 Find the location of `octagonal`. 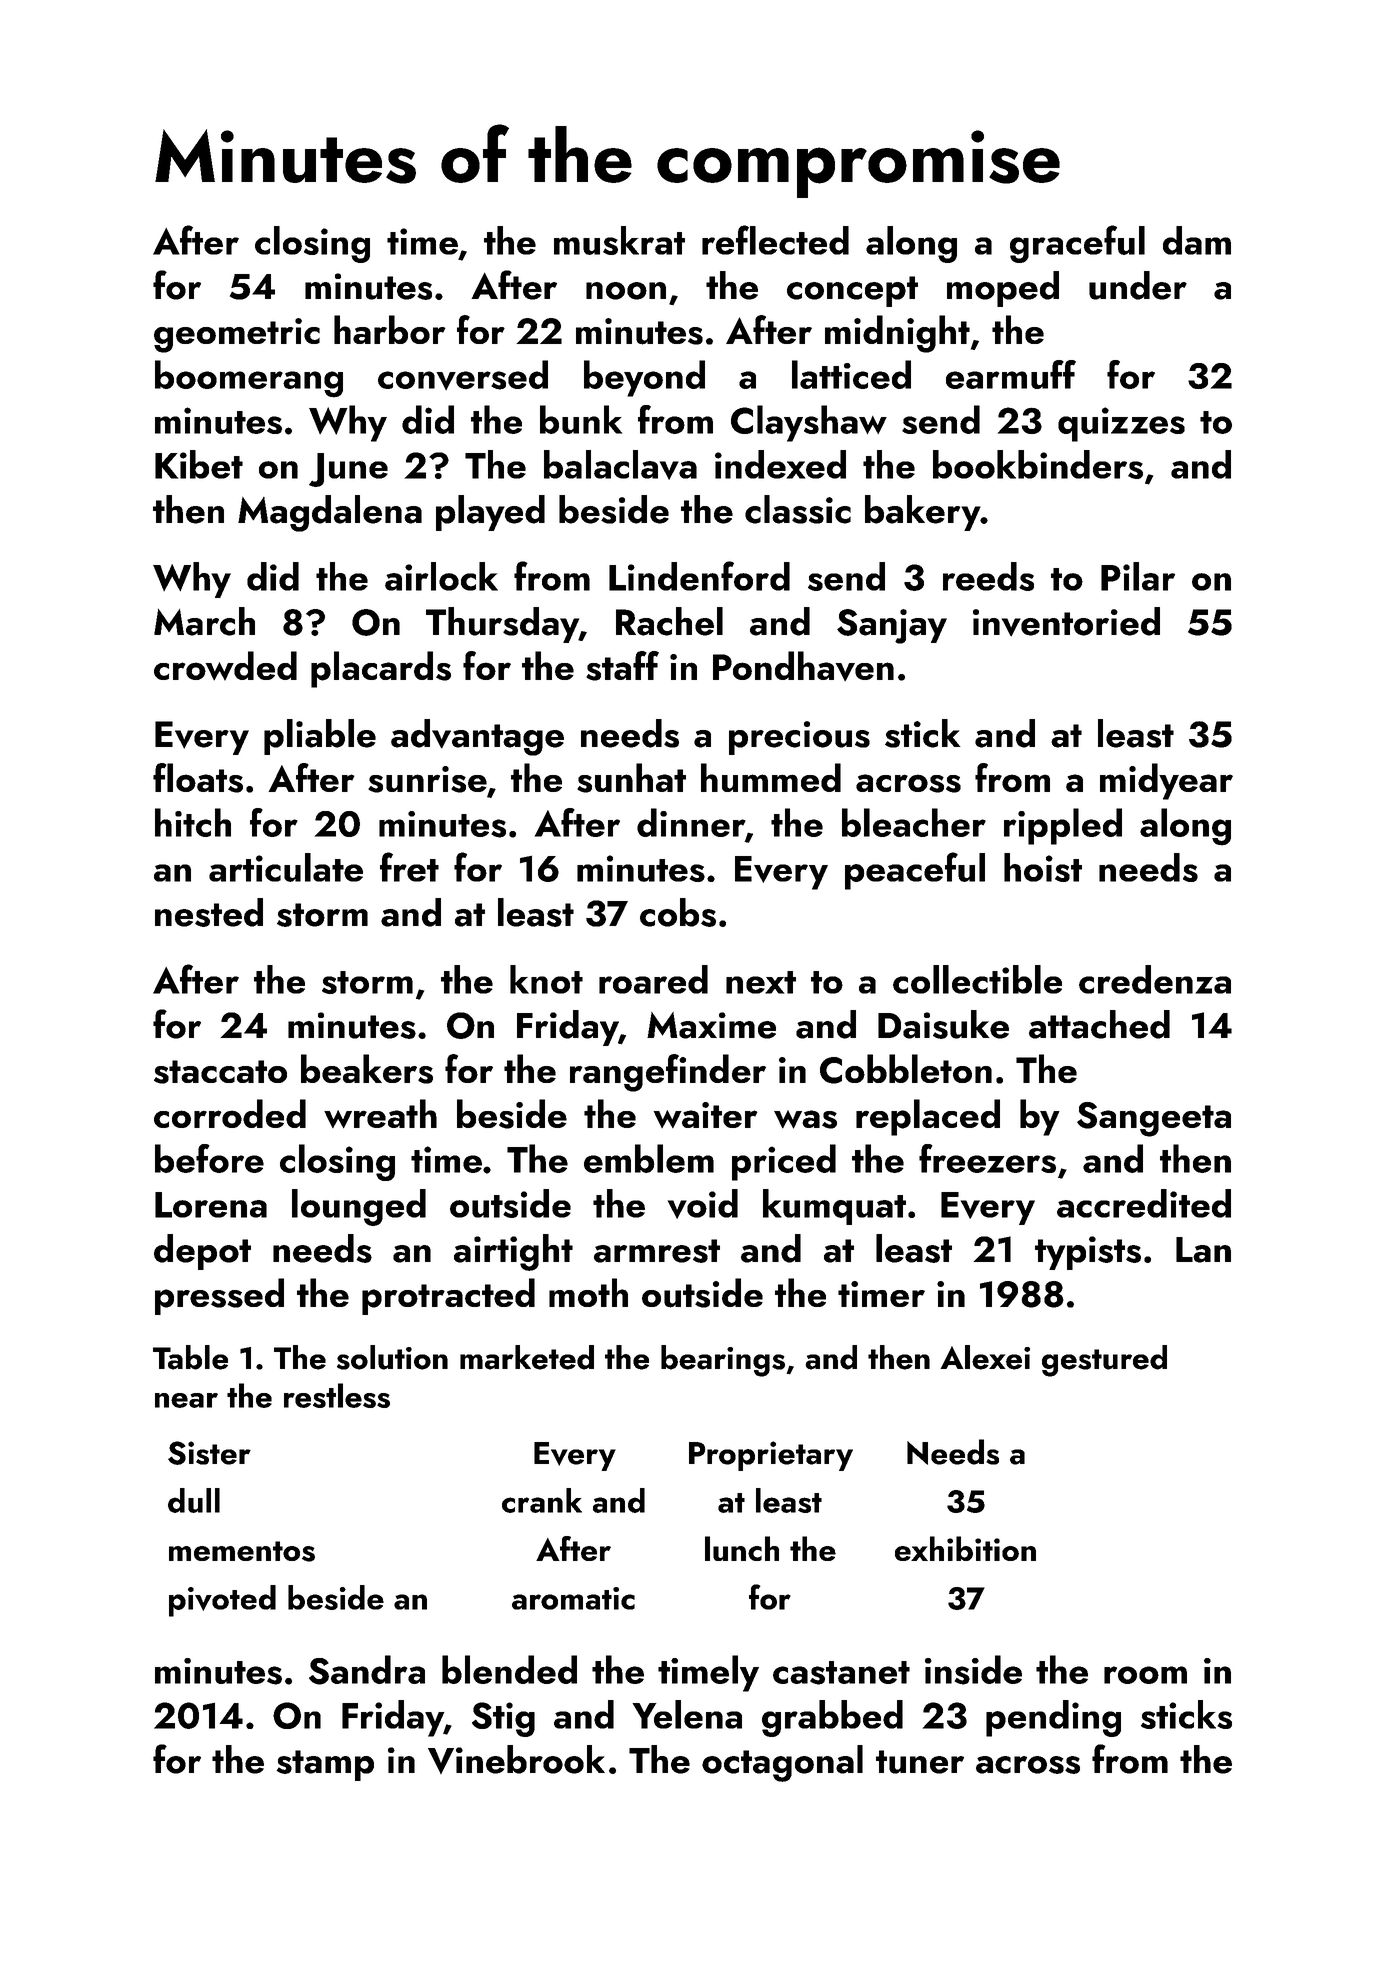

octagonal is located at coordinates (782, 1763).
